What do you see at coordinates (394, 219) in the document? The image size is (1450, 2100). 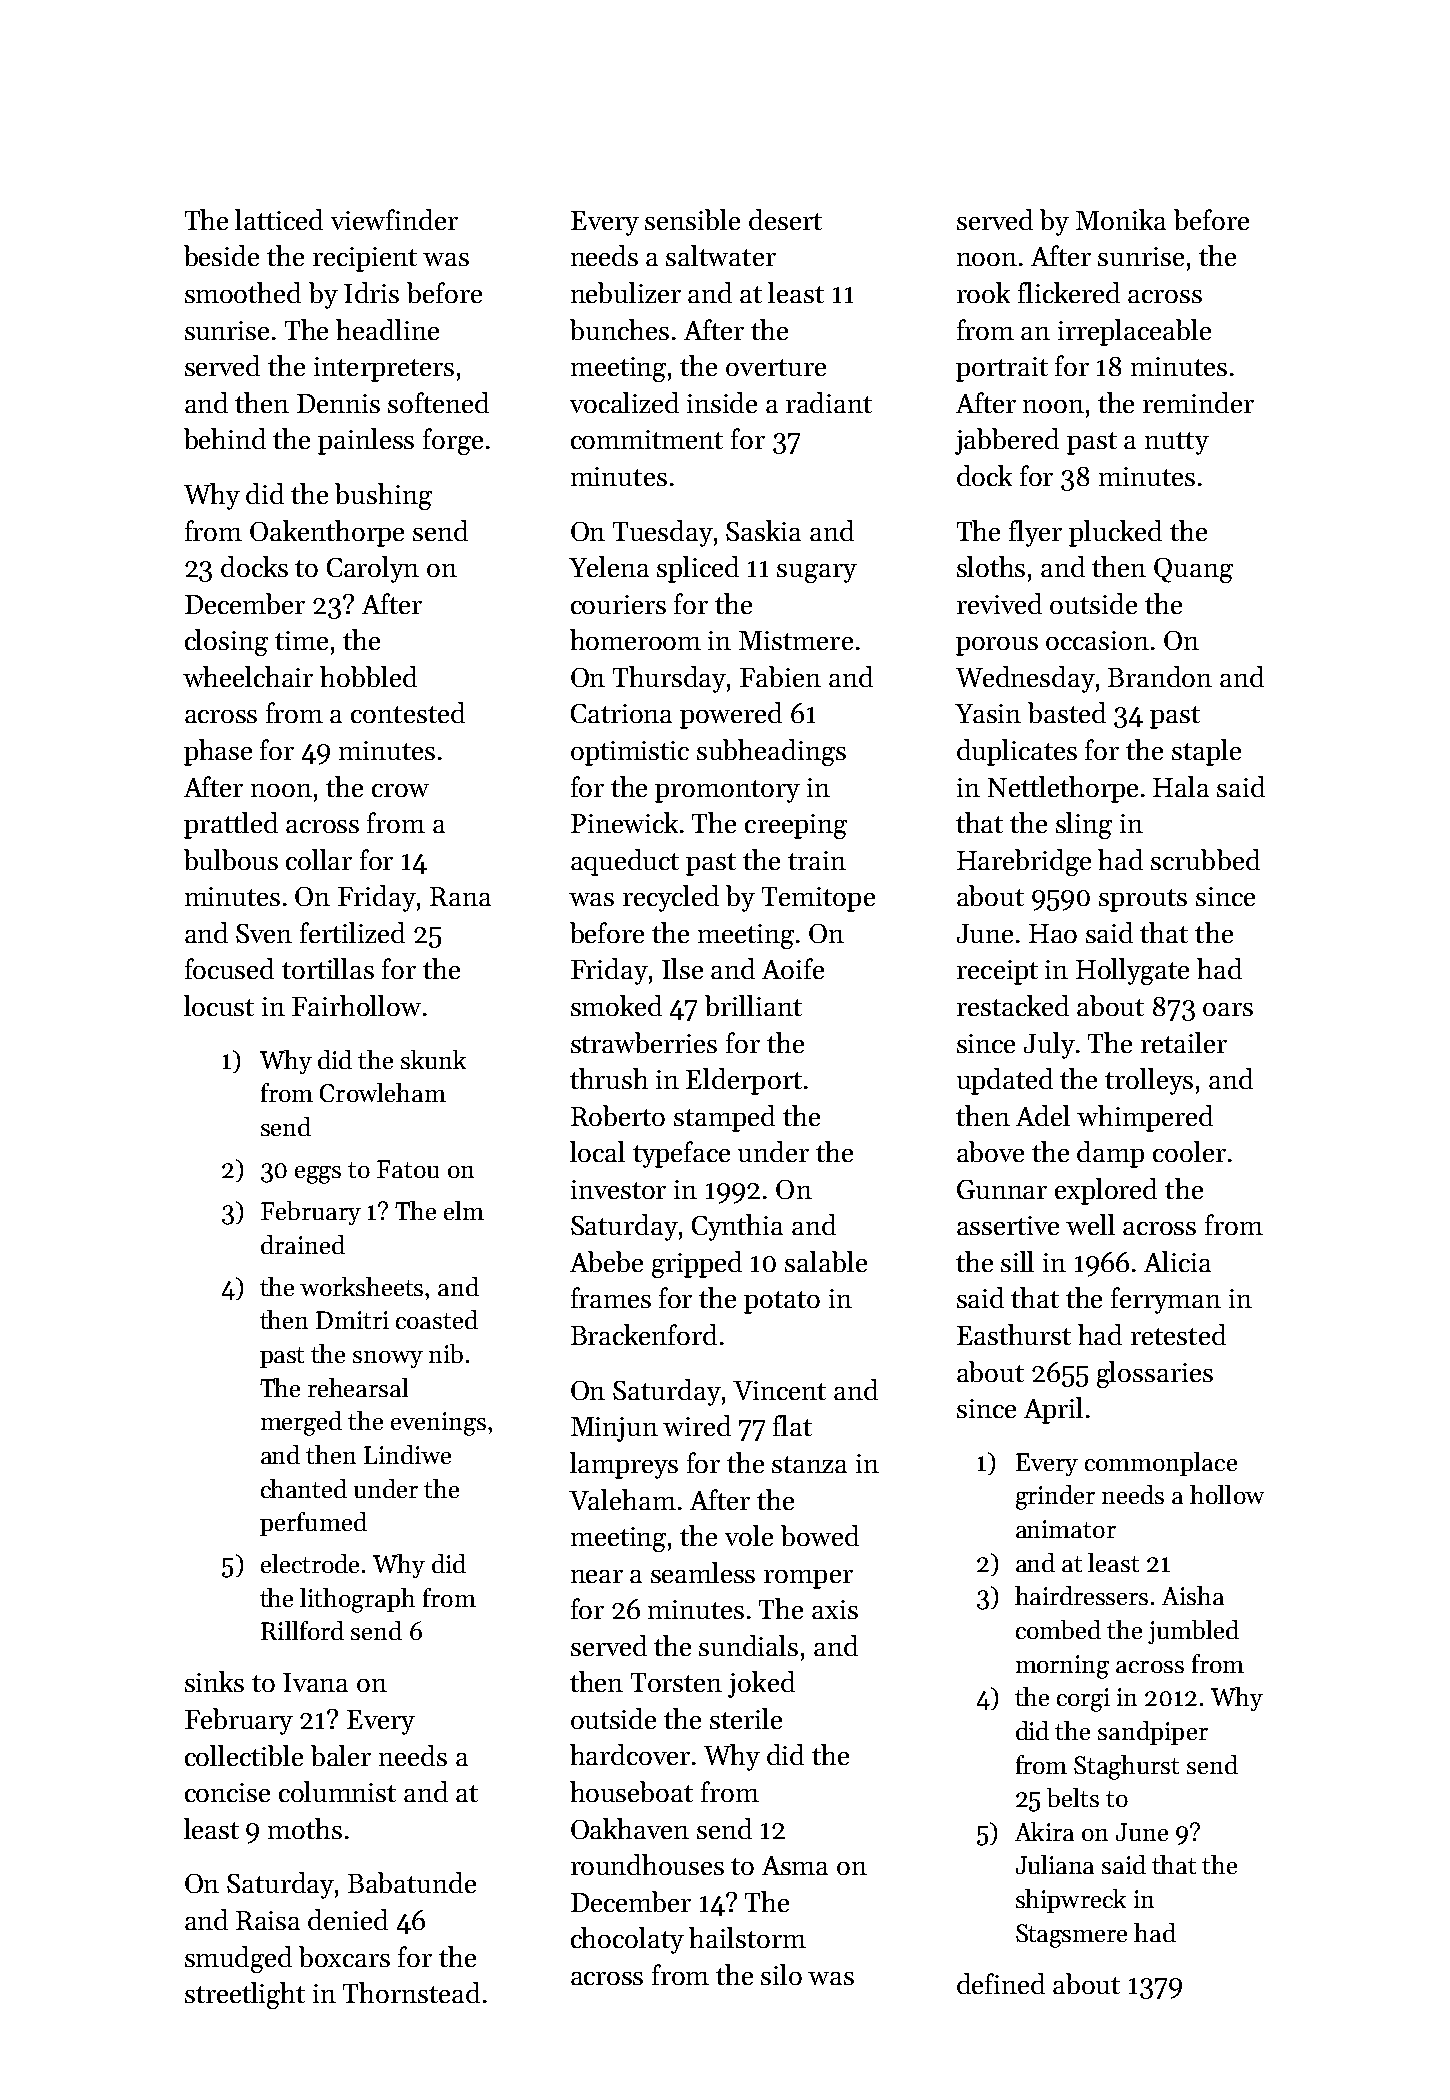 I see `viewfinder` at bounding box center [394, 219].
